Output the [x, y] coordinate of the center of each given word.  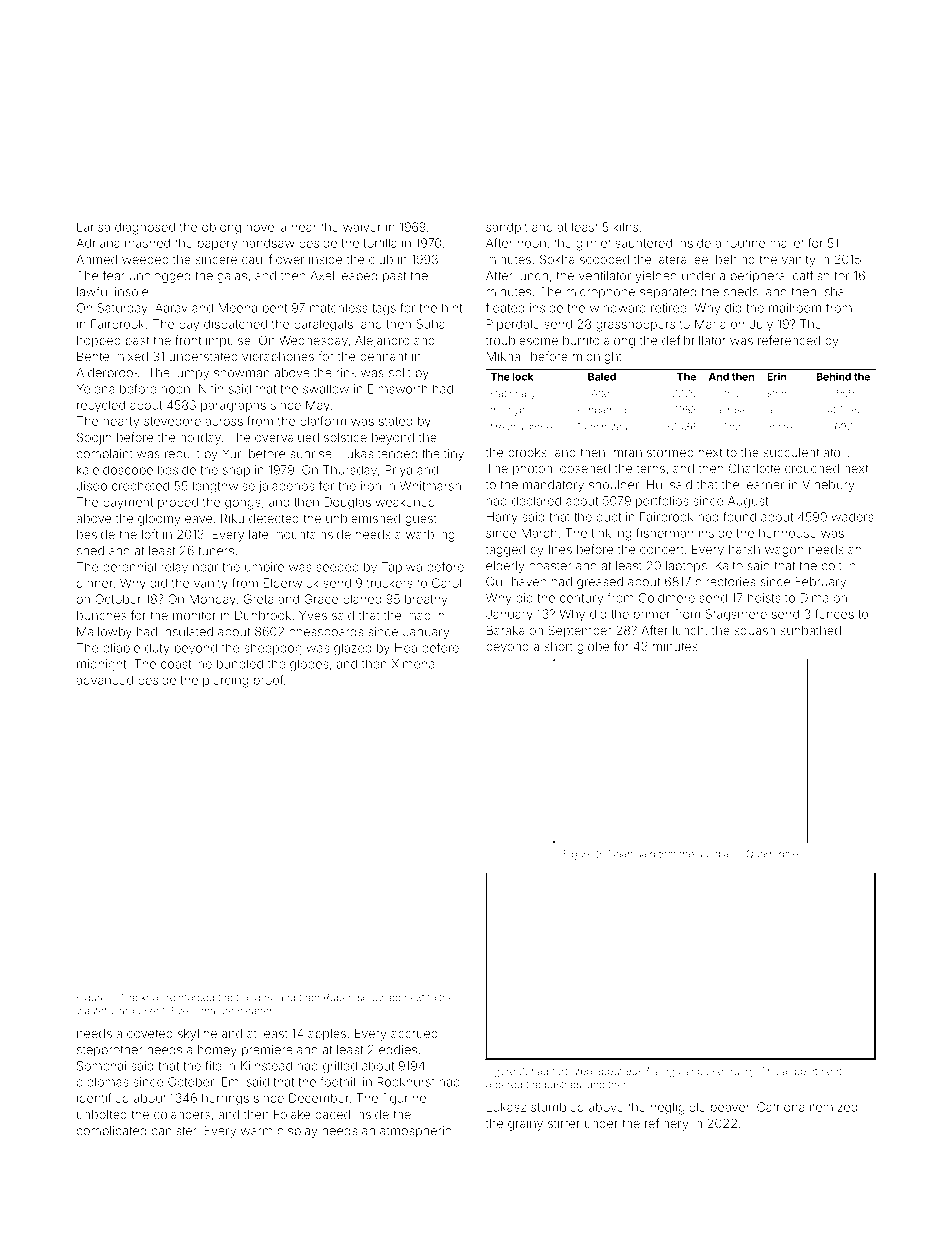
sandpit [507, 228]
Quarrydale [772, 855]
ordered [504, 1085]
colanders [182, 1114]
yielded [656, 277]
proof [269, 681]
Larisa [93, 227]
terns [651, 468]
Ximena [413, 664]
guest [421, 520]
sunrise [311, 454]
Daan [621, 854]
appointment [811, 1072]
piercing [225, 681]
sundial [714, 854]
